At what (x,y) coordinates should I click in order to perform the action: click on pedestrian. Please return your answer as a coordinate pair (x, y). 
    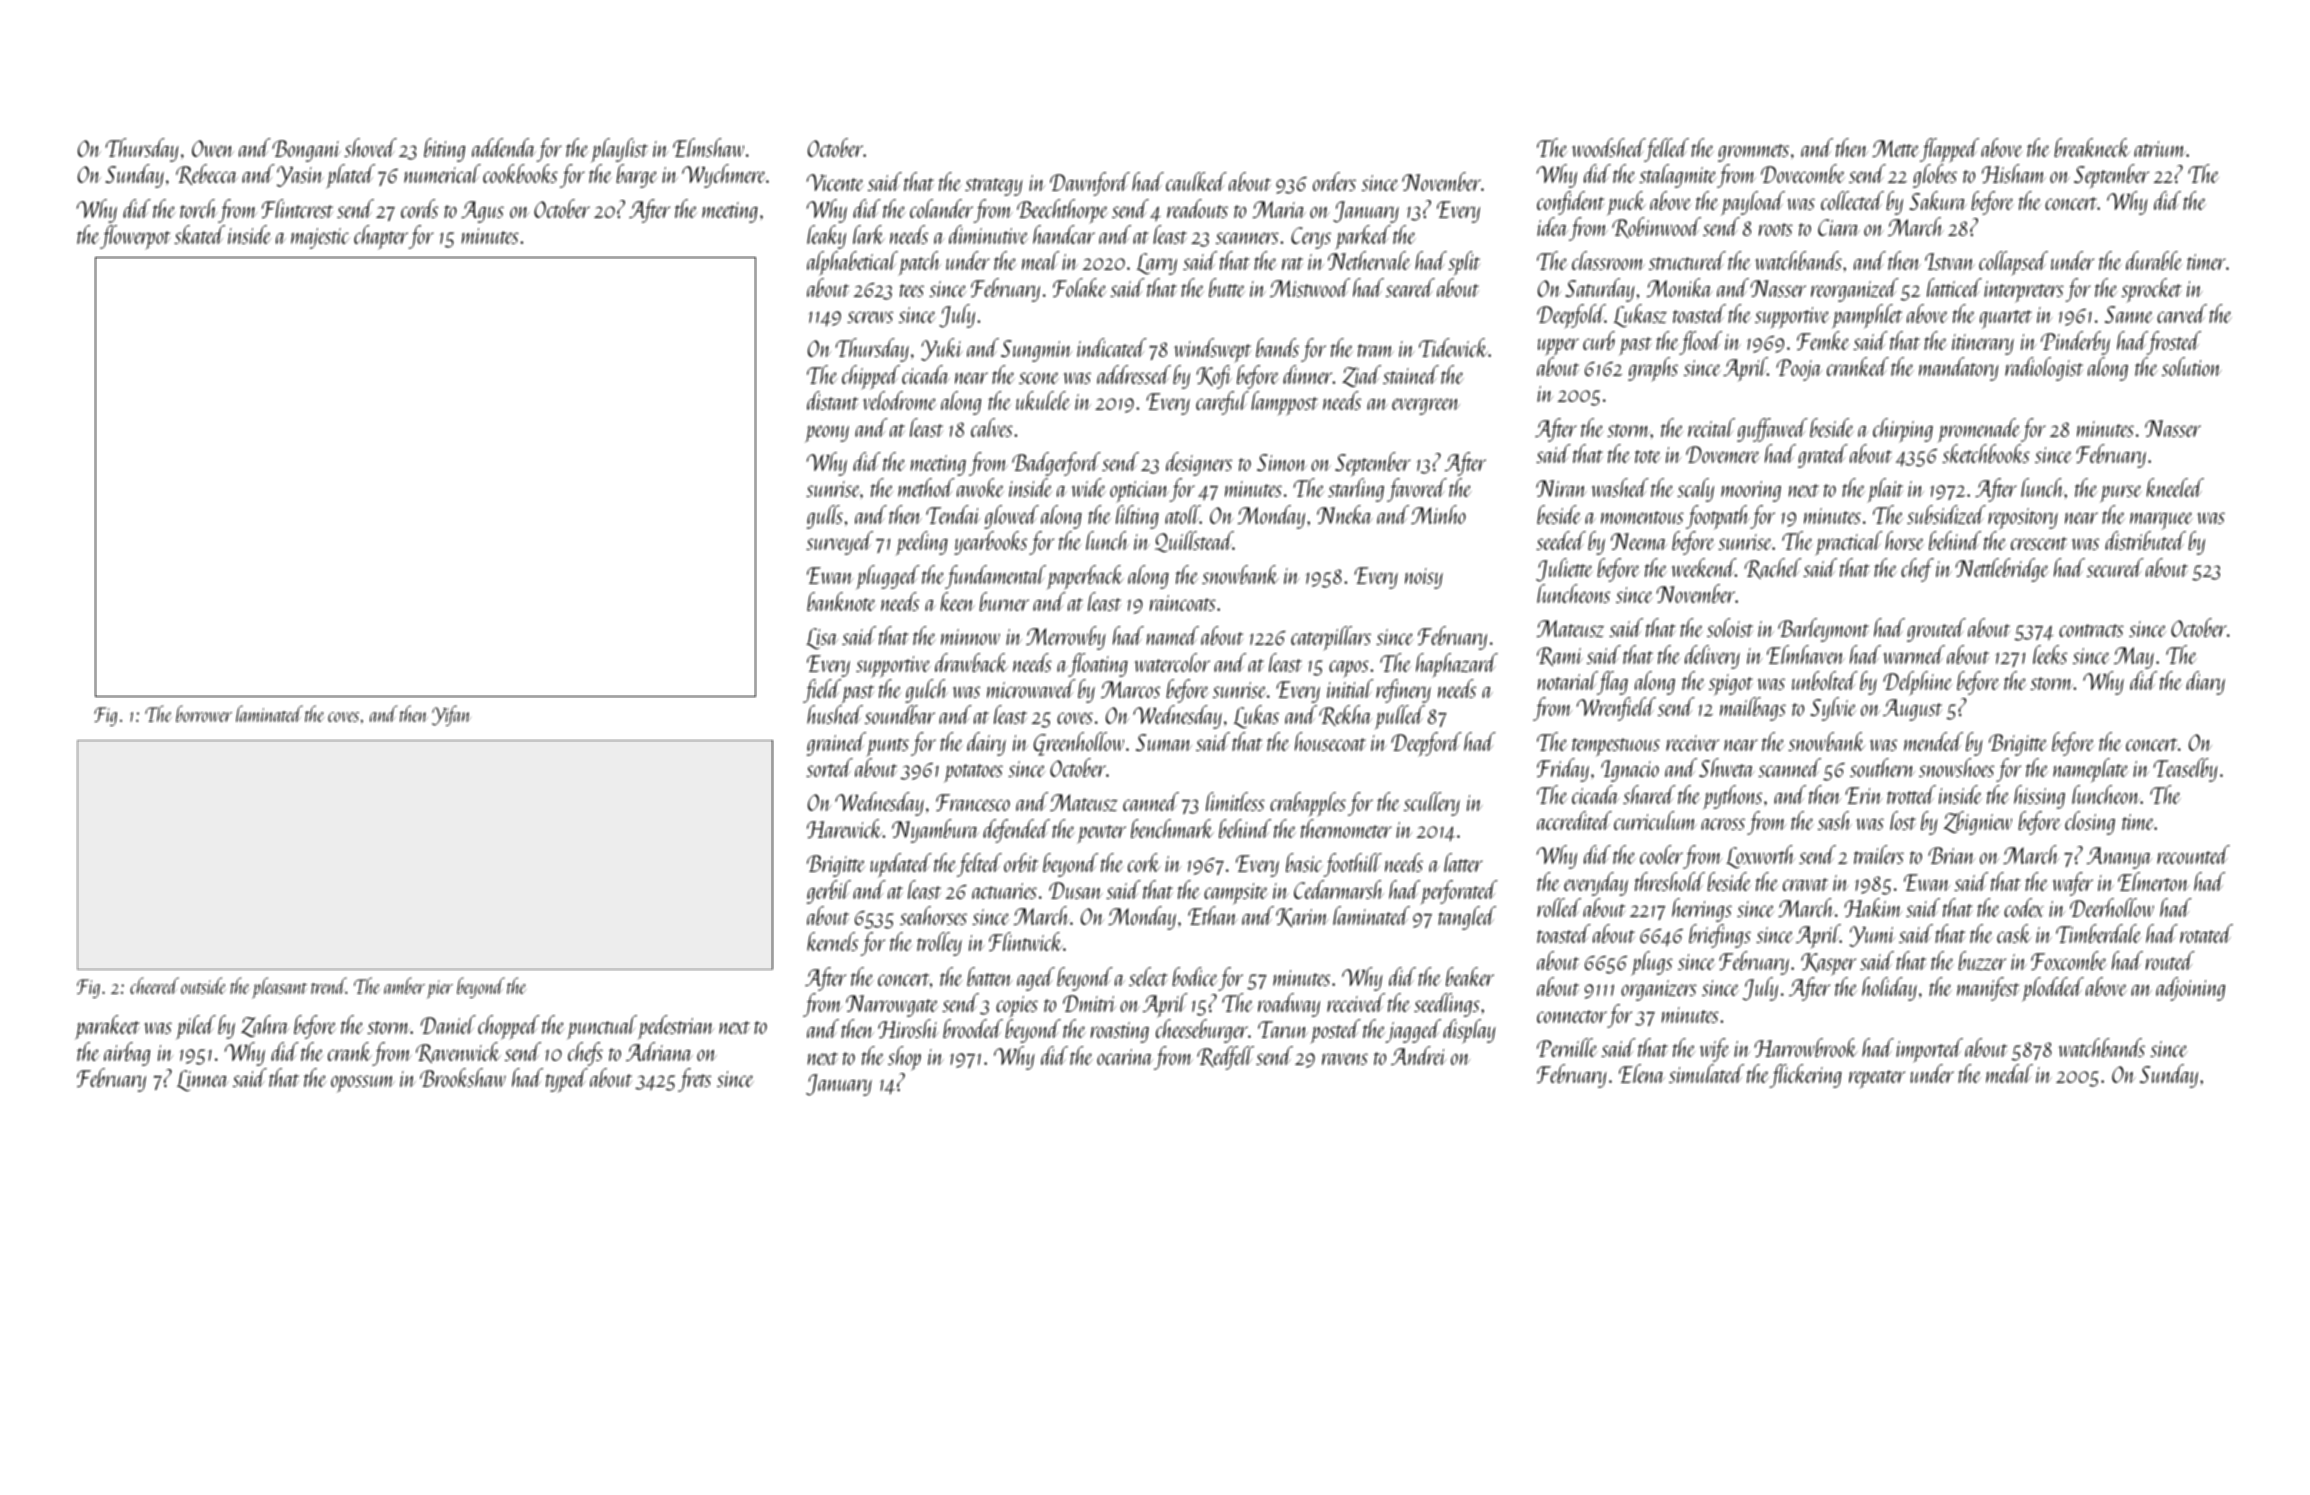
    Looking at the image, I should click on (675, 1027).
